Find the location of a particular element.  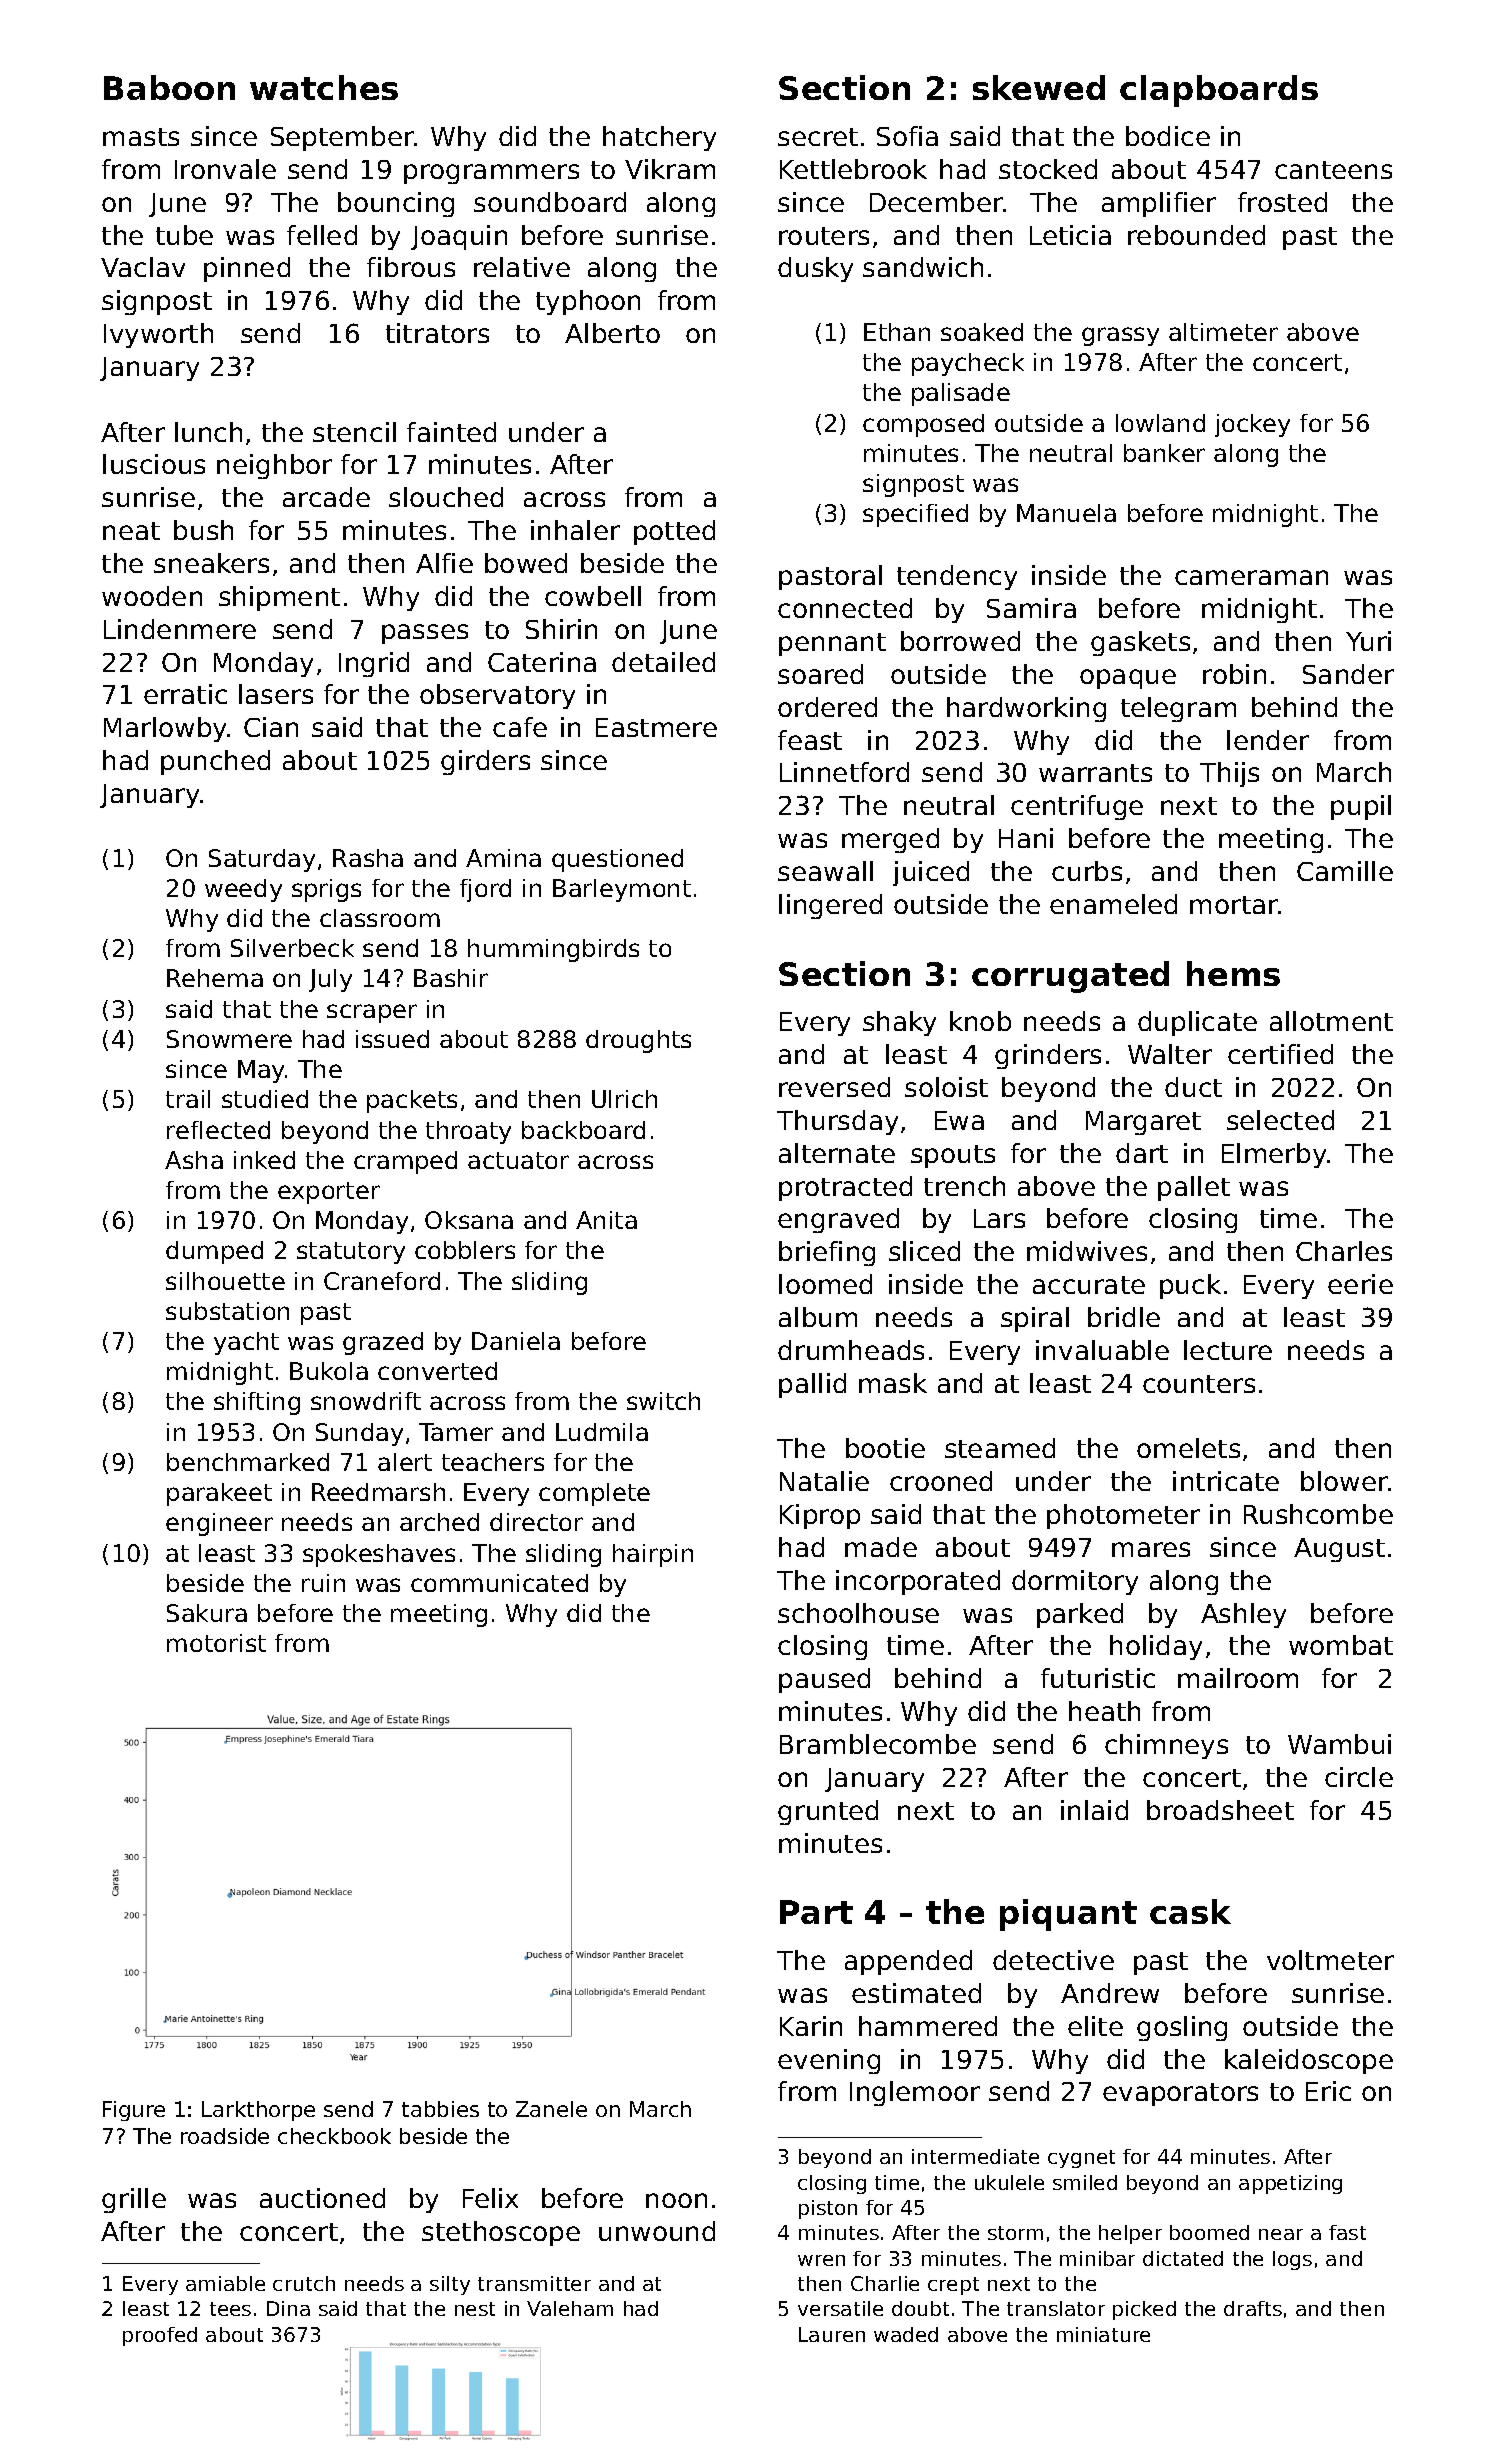

shaky is located at coordinates (899, 1023).
